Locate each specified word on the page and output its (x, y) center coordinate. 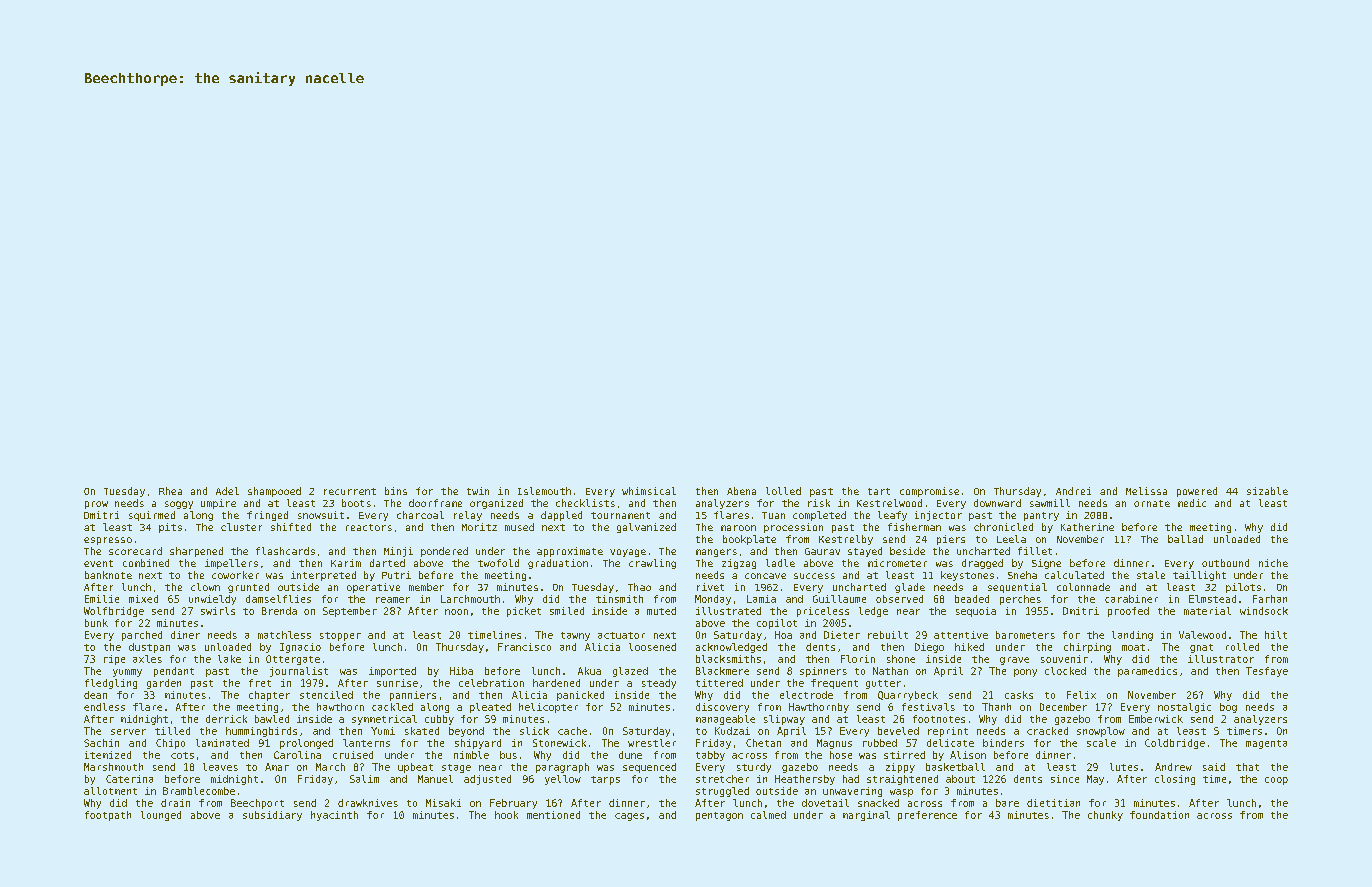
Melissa (1146, 491)
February (513, 804)
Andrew (1173, 767)
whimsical (649, 491)
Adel (227, 491)
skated (422, 731)
